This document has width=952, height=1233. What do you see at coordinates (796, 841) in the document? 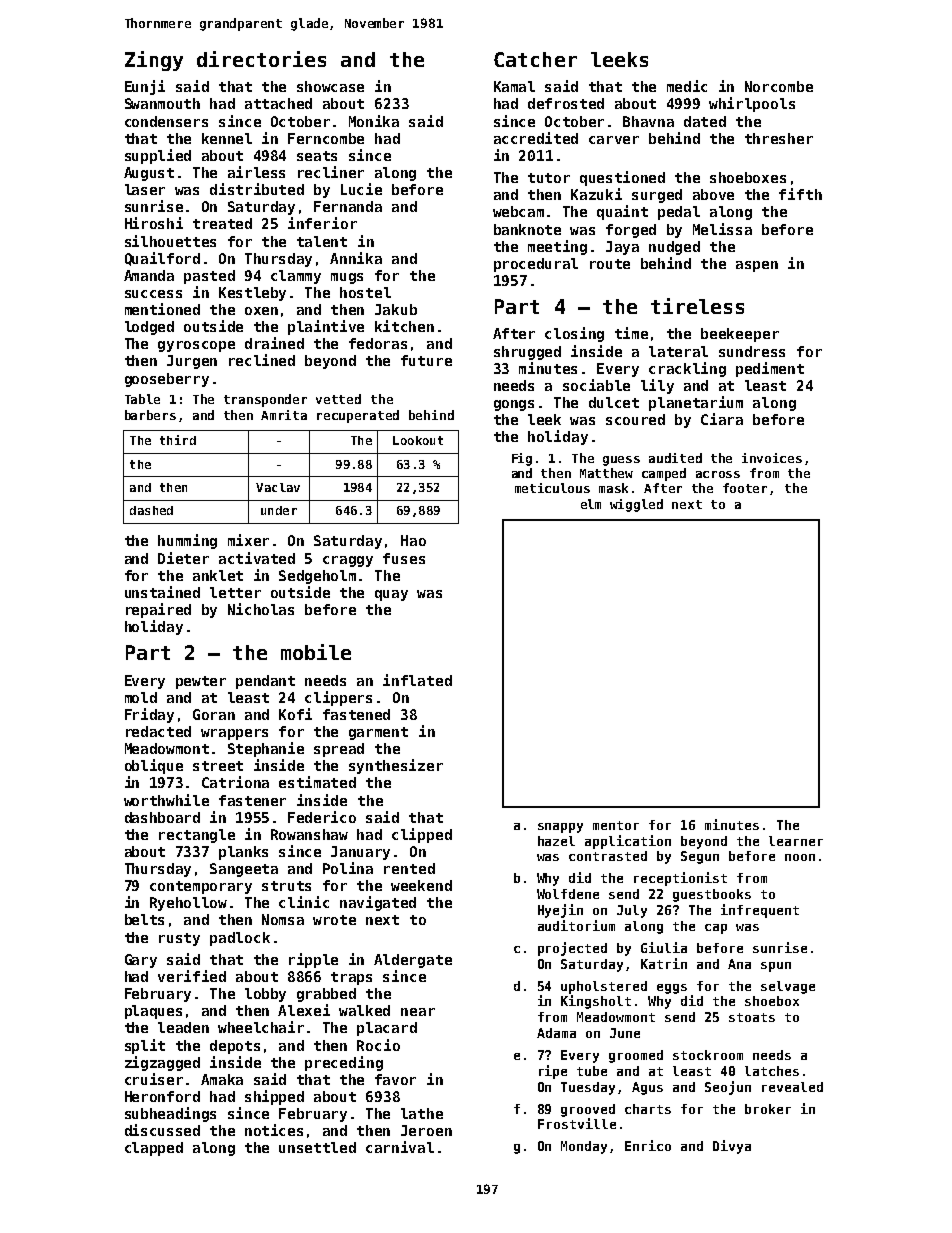
I see `learner` at bounding box center [796, 841].
